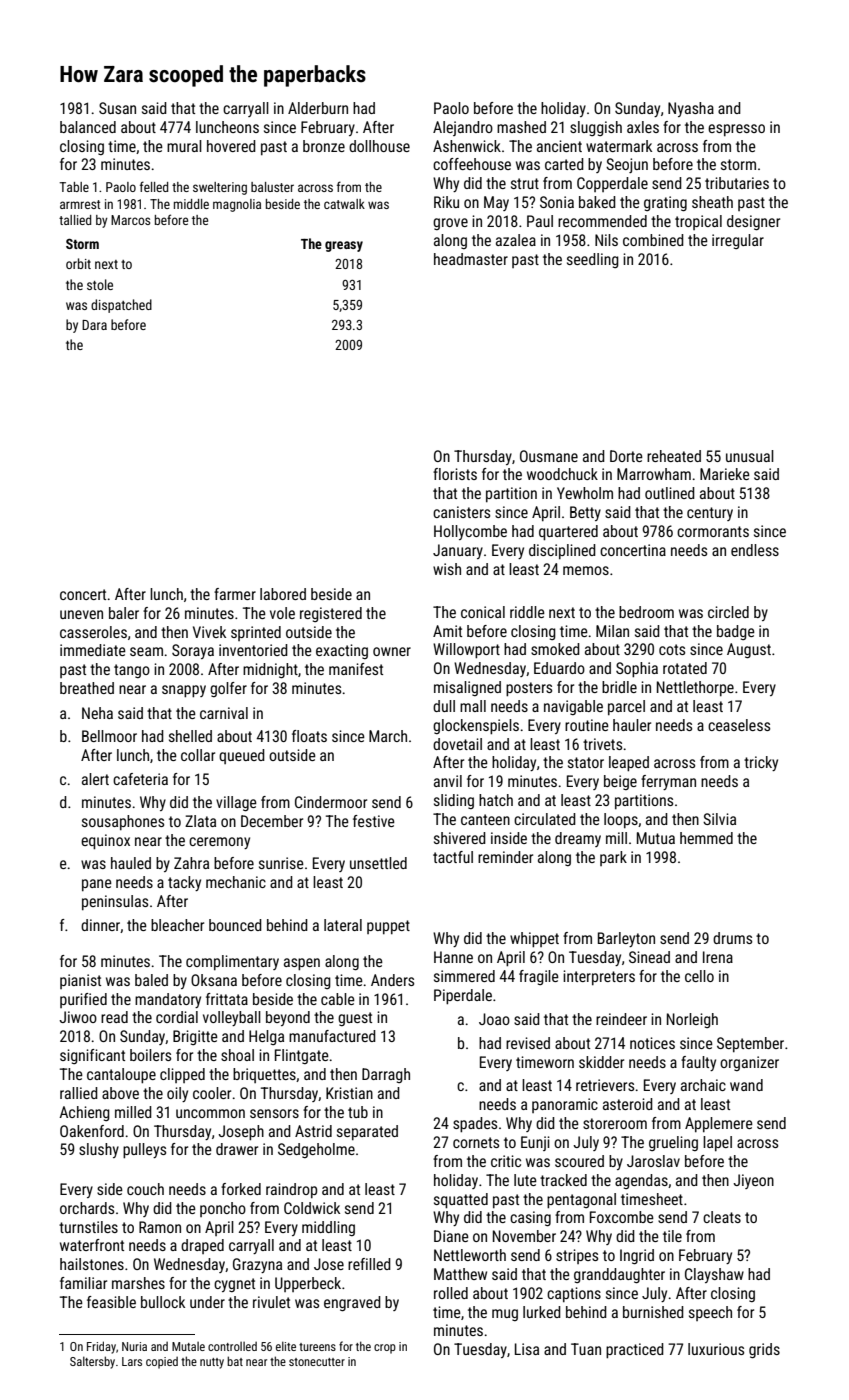  What do you see at coordinates (93, 632) in the image?
I see `casseroles` at bounding box center [93, 632].
